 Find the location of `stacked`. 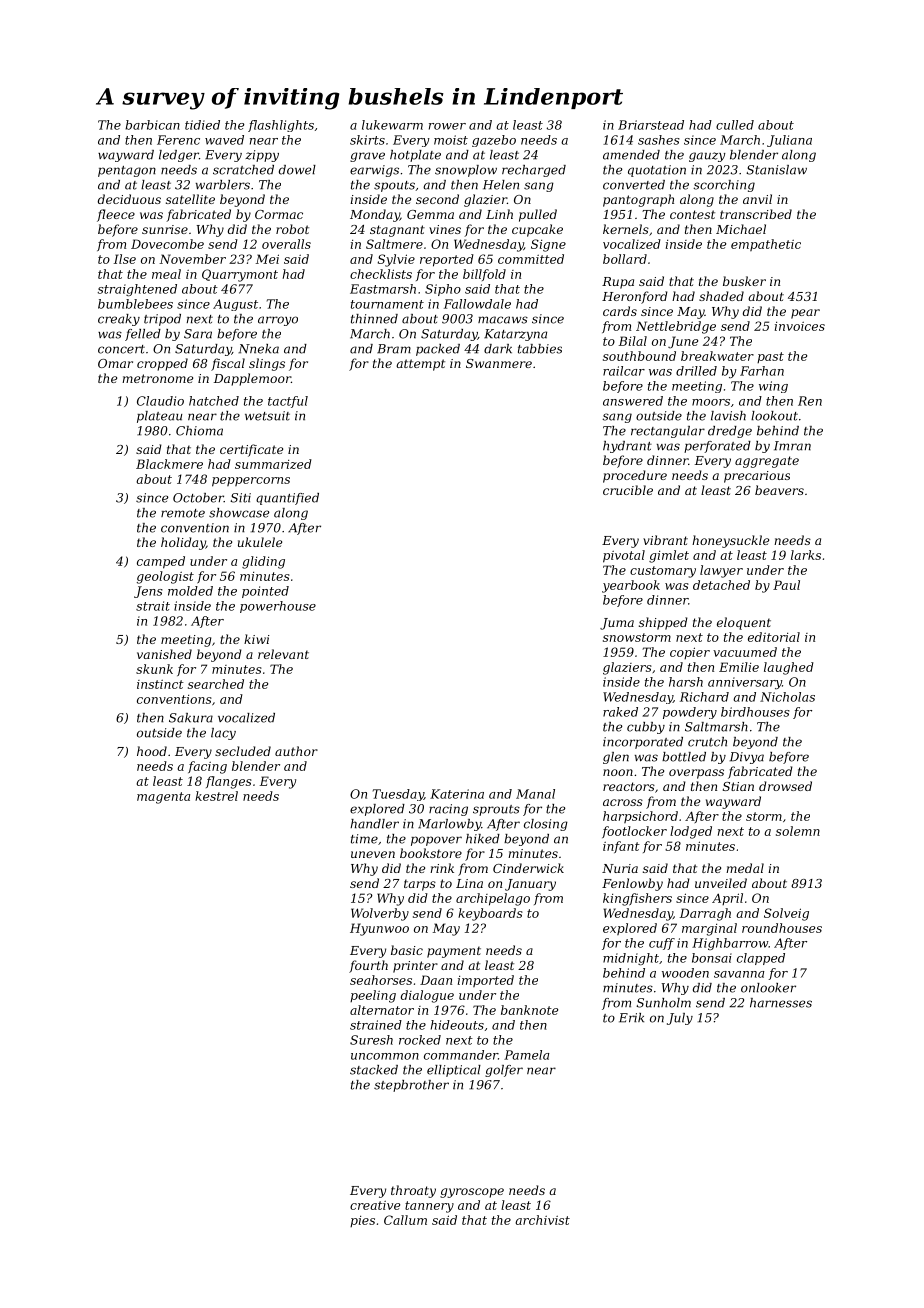

stacked is located at coordinates (374, 1070).
